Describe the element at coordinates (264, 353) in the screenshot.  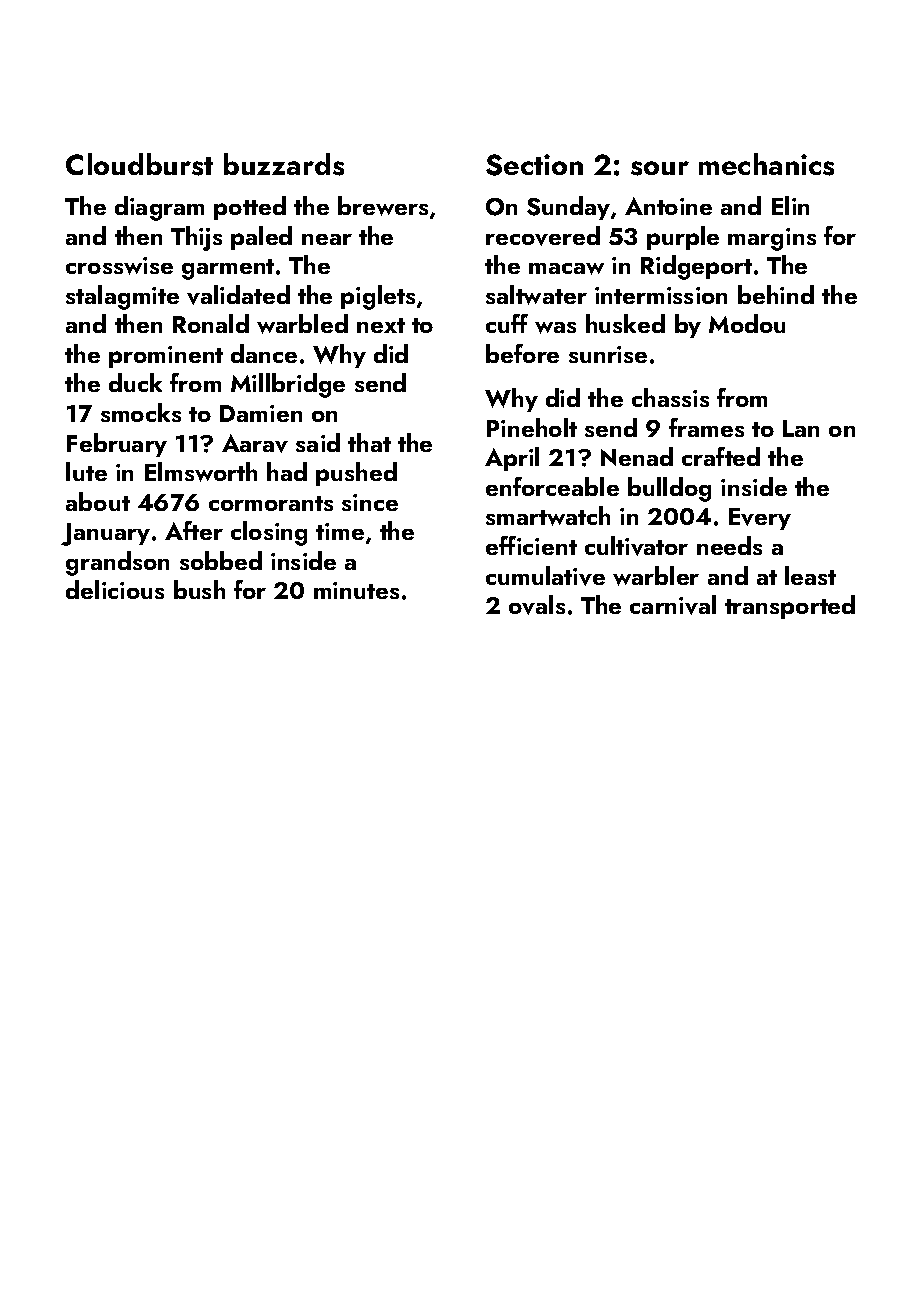
I see `dance` at that location.
